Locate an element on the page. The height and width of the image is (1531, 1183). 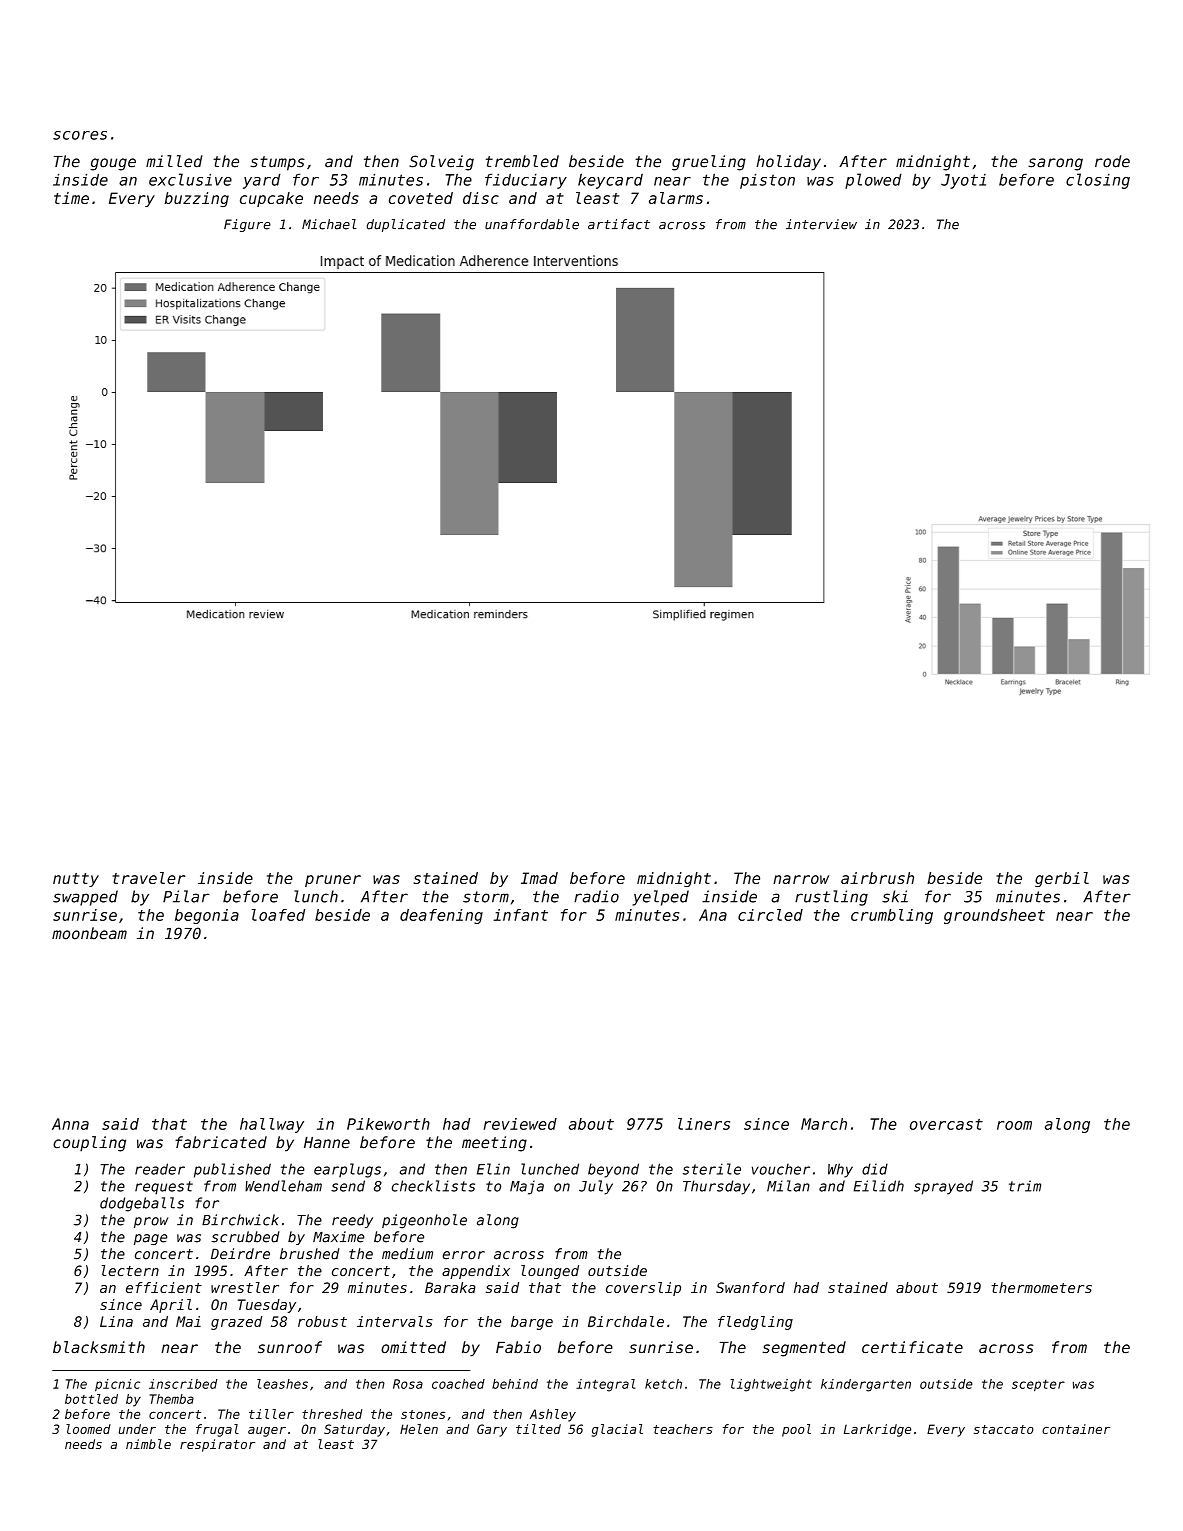
unaffordable is located at coordinates (532, 224).
